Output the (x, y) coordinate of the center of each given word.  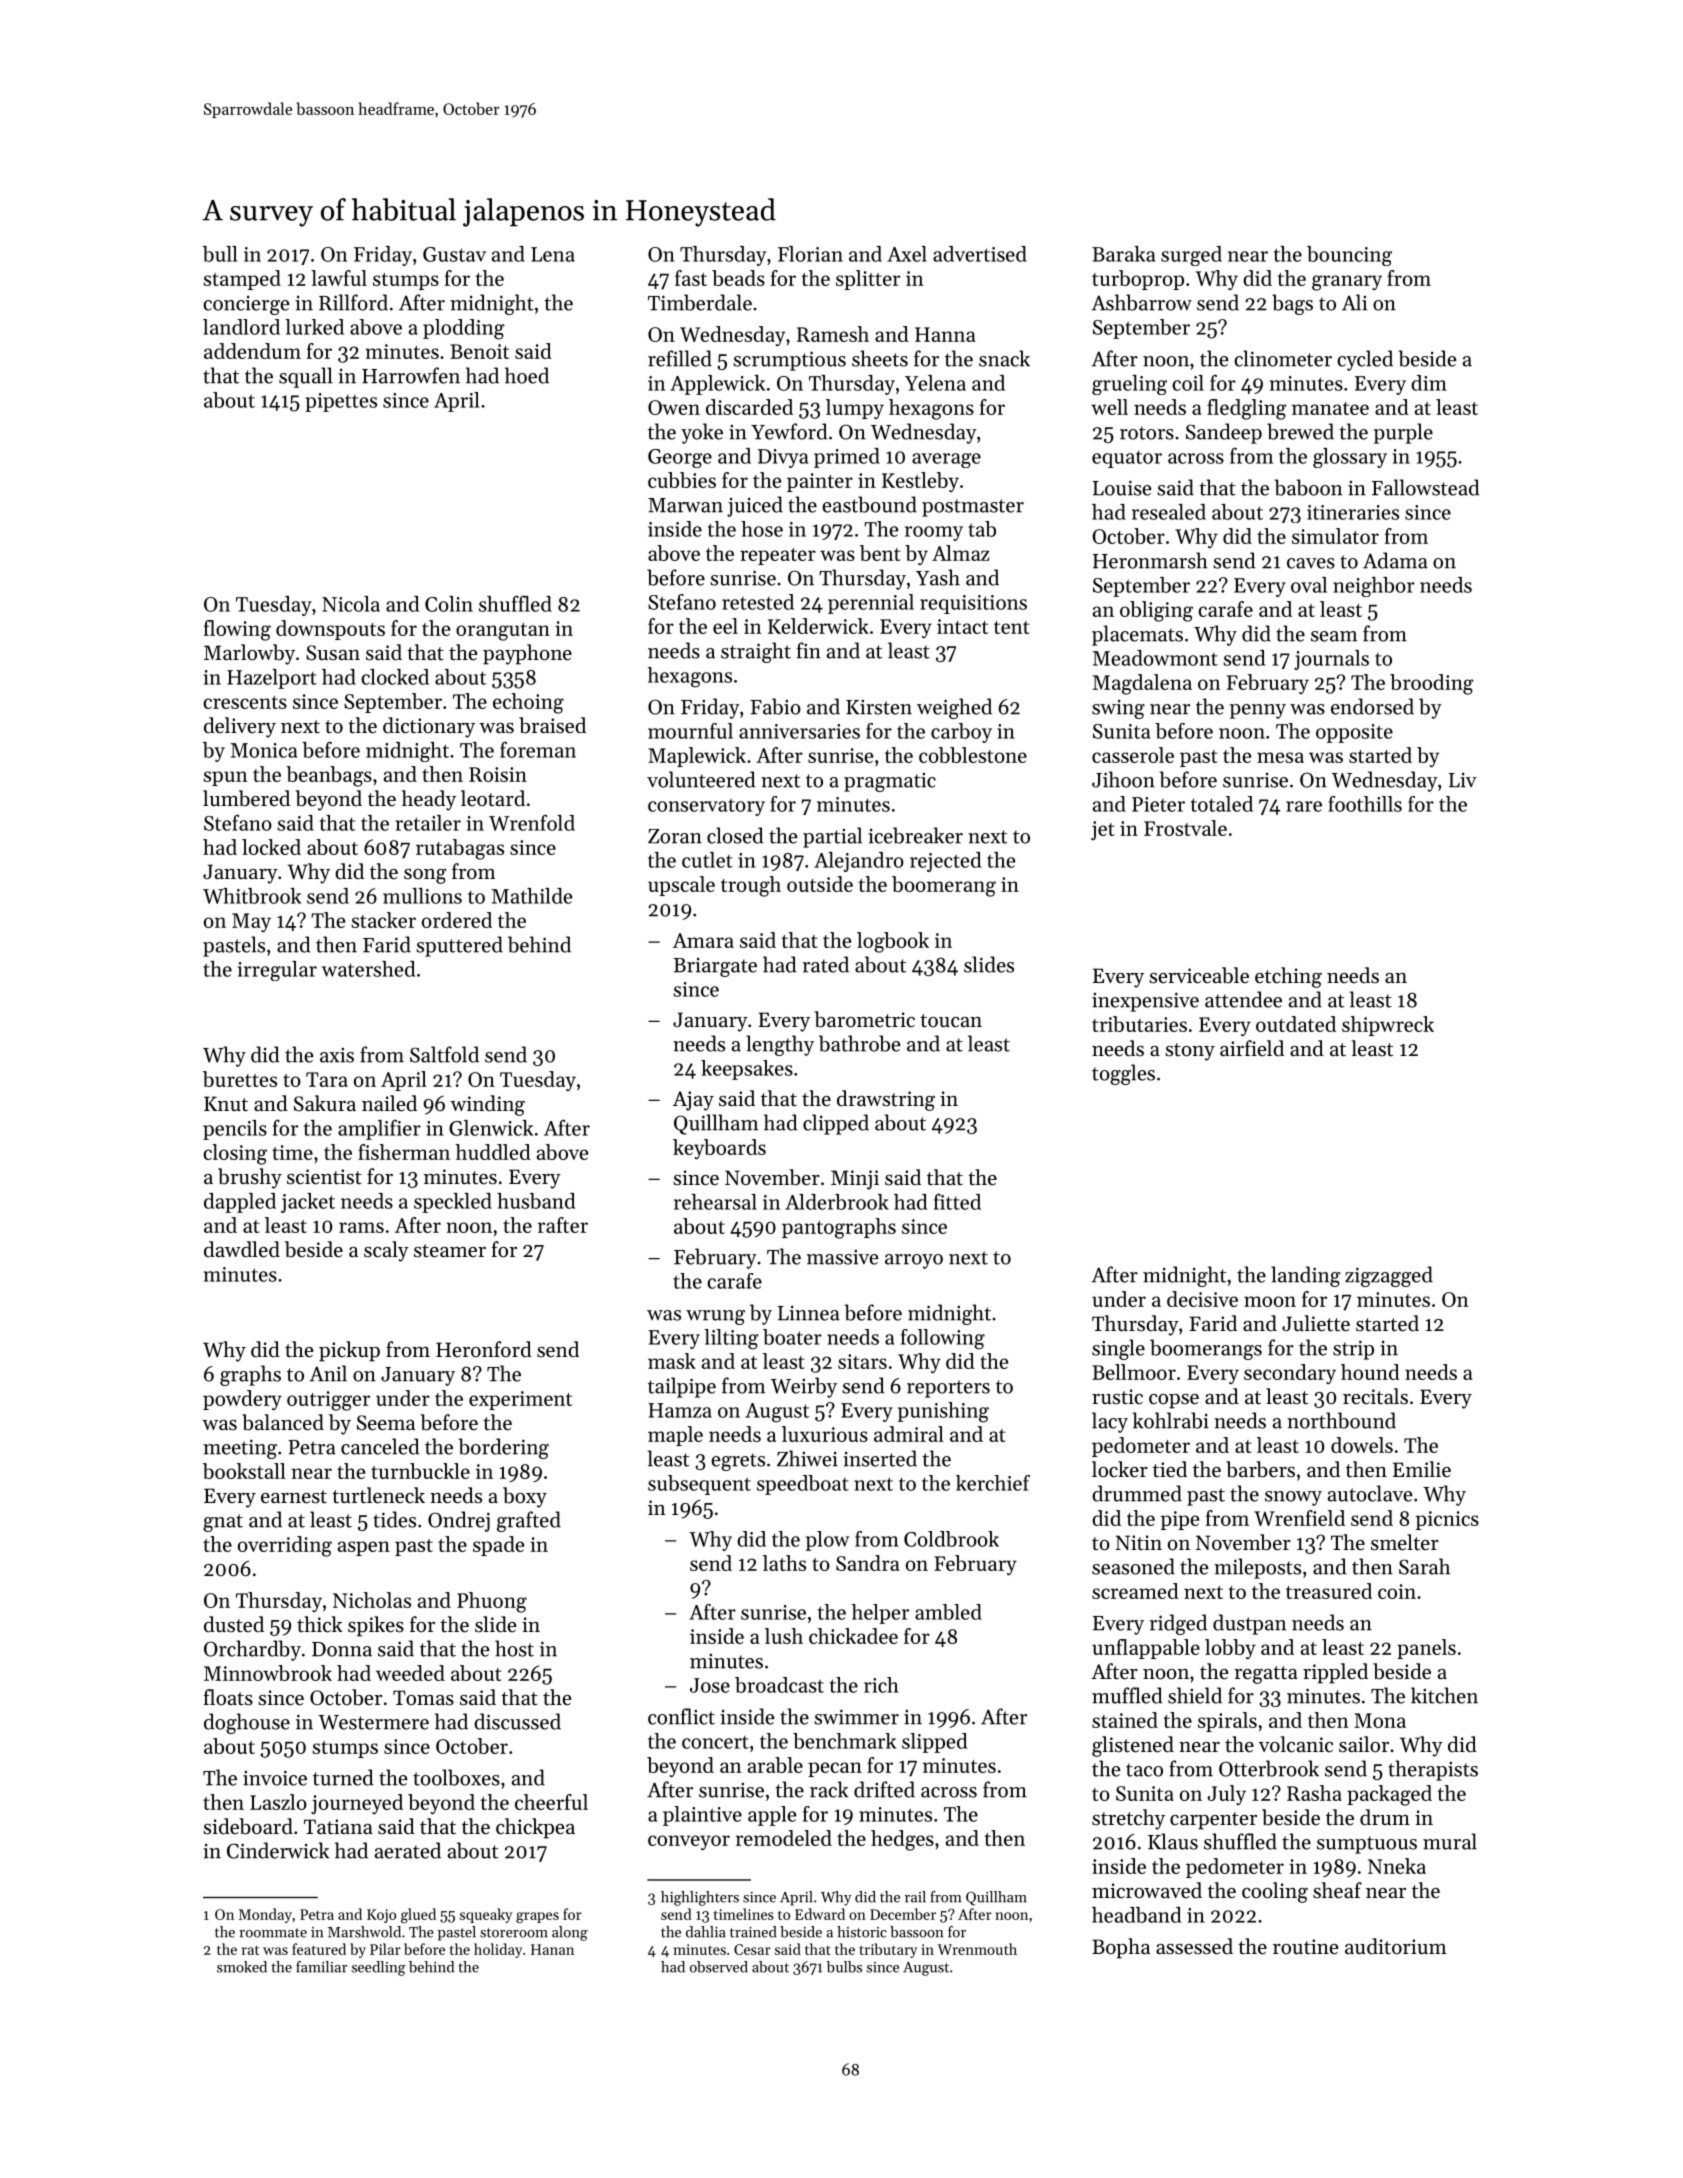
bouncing (1349, 256)
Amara (703, 940)
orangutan (503, 632)
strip (1353, 1350)
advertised (980, 254)
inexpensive (1145, 1002)
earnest (294, 1497)
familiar (322, 1967)
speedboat (803, 1485)
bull (220, 254)
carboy (961, 733)
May (251, 922)
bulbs (844, 1967)
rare (1304, 806)
